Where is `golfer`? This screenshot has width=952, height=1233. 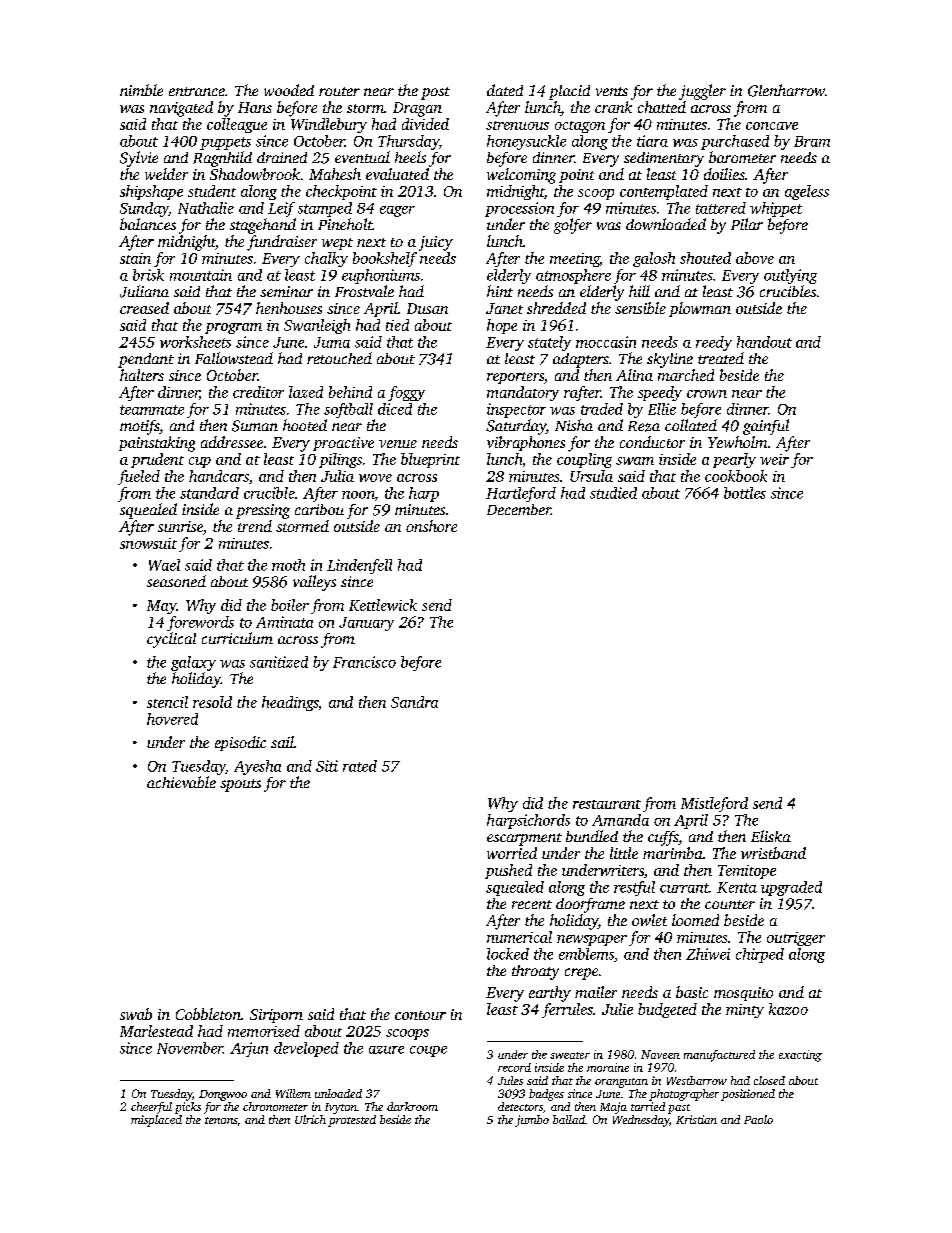 golfer is located at coordinates (573, 226).
